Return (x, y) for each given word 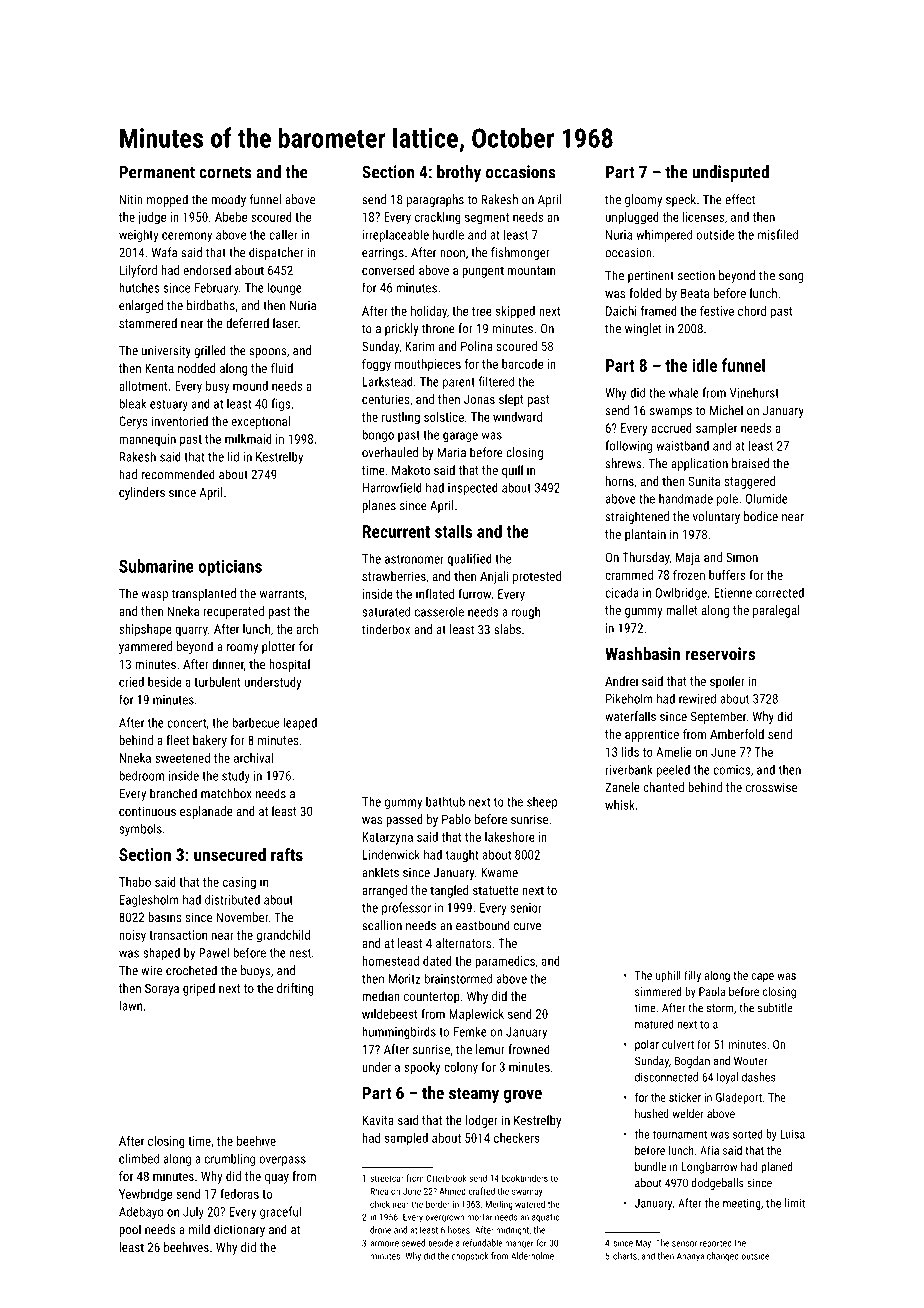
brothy (459, 173)
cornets (225, 172)
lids (630, 752)
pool (130, 1230)
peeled (673, 770)
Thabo (135, 882)
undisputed (730, 173)
